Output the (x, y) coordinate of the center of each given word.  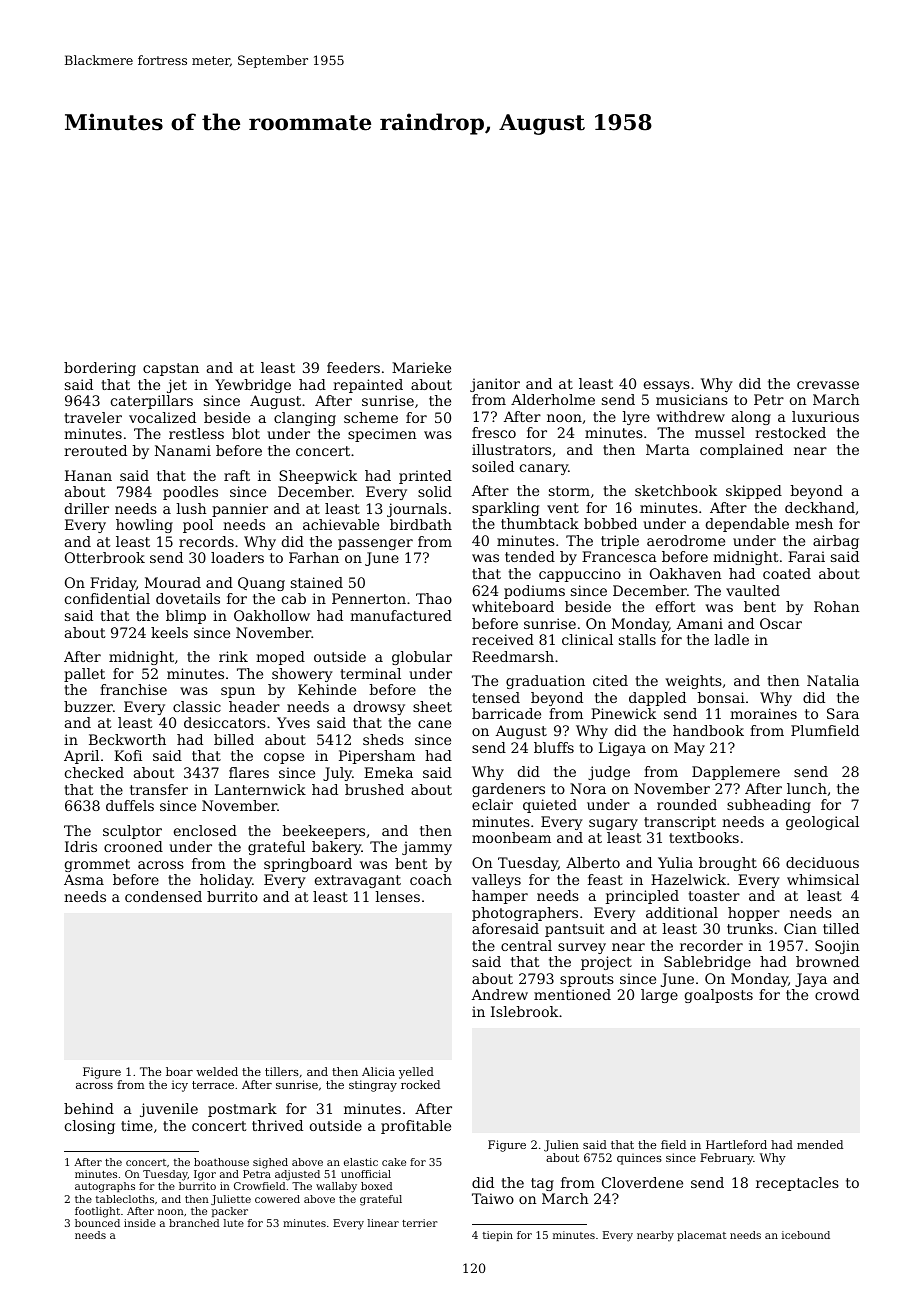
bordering (100, 369)
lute (234, 1223)
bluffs (554, 747)
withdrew (691, 416)
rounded (687, 804)
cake (394, 1162)
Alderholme (553, 399)
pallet (84, 675)
